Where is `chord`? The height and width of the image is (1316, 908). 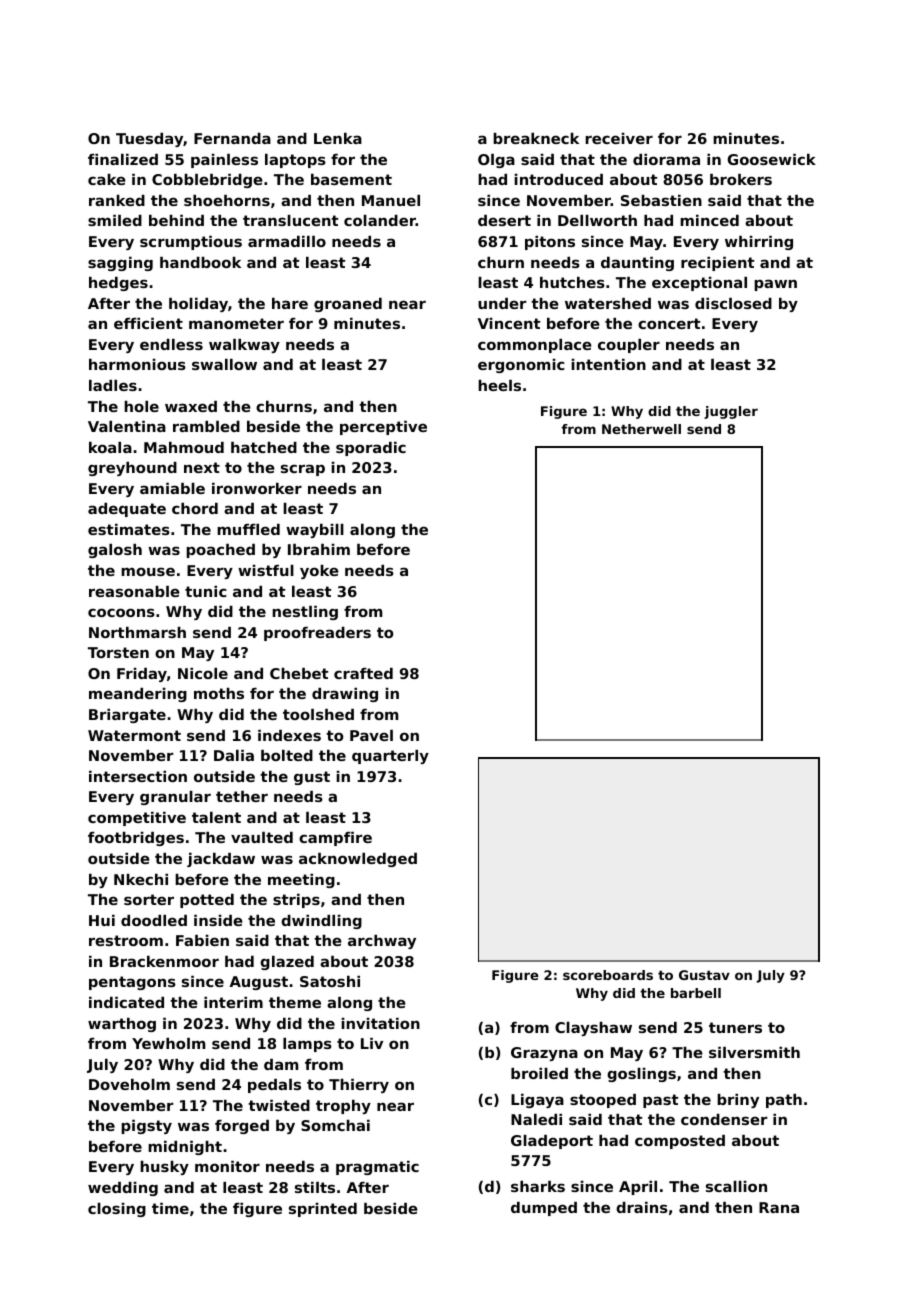
chord is located at coordinates (195, 508).
